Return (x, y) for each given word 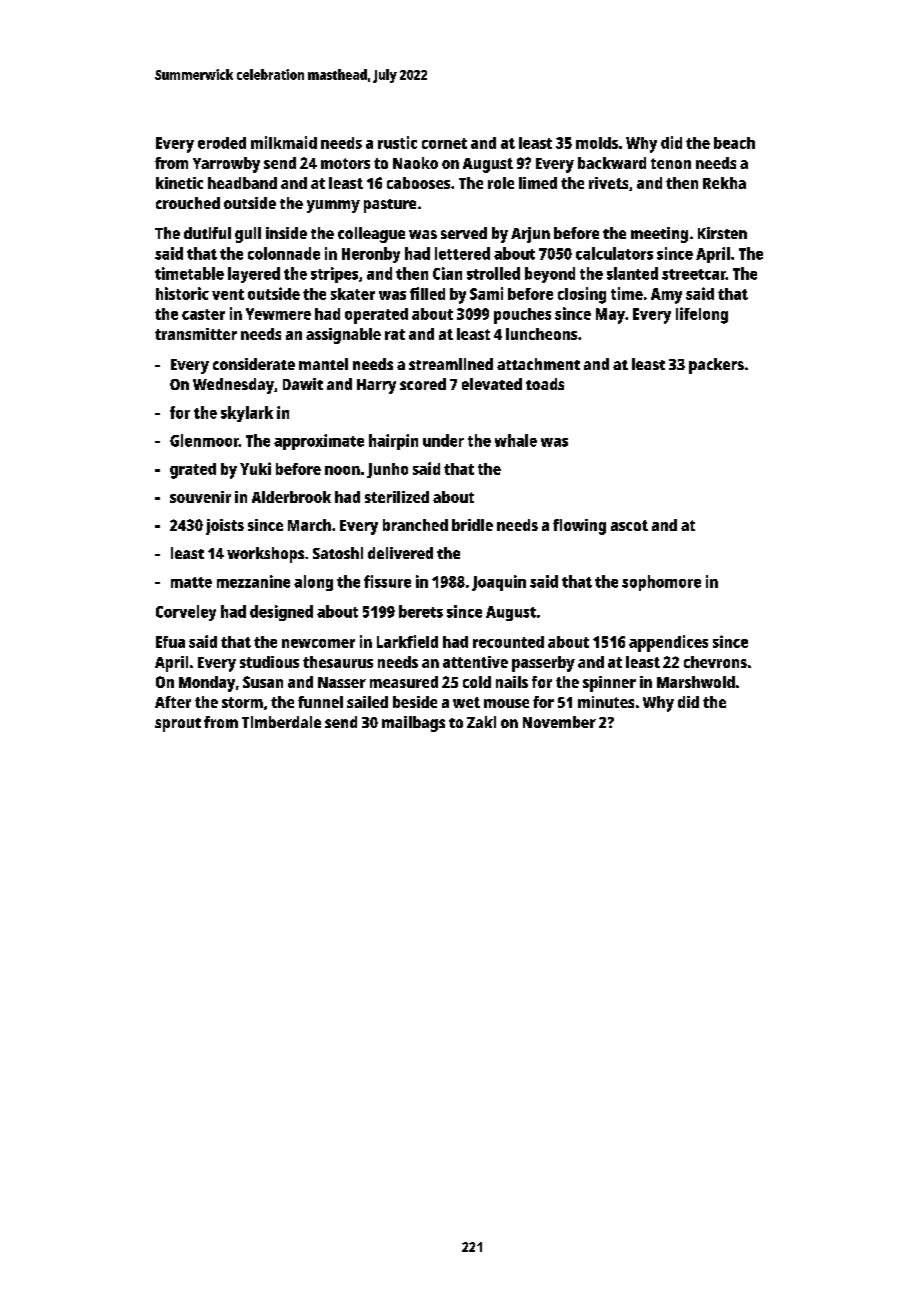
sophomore (661, 583)
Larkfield (407, 641)
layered (254, 275)
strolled (493, 273)
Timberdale (281, 722)
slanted (632, 273)
